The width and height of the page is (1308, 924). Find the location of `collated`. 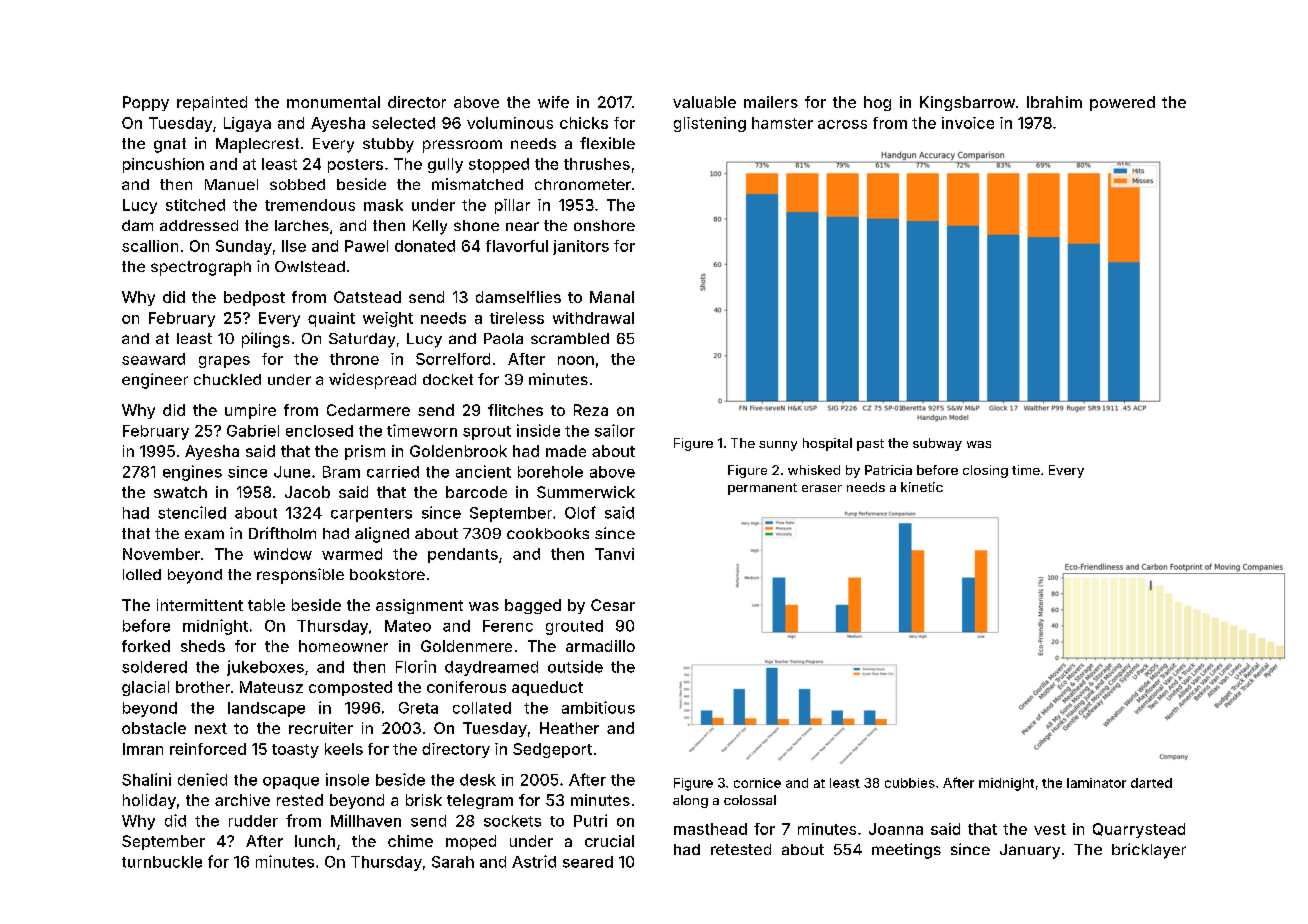

collated is located at coordinates (482, 708).
